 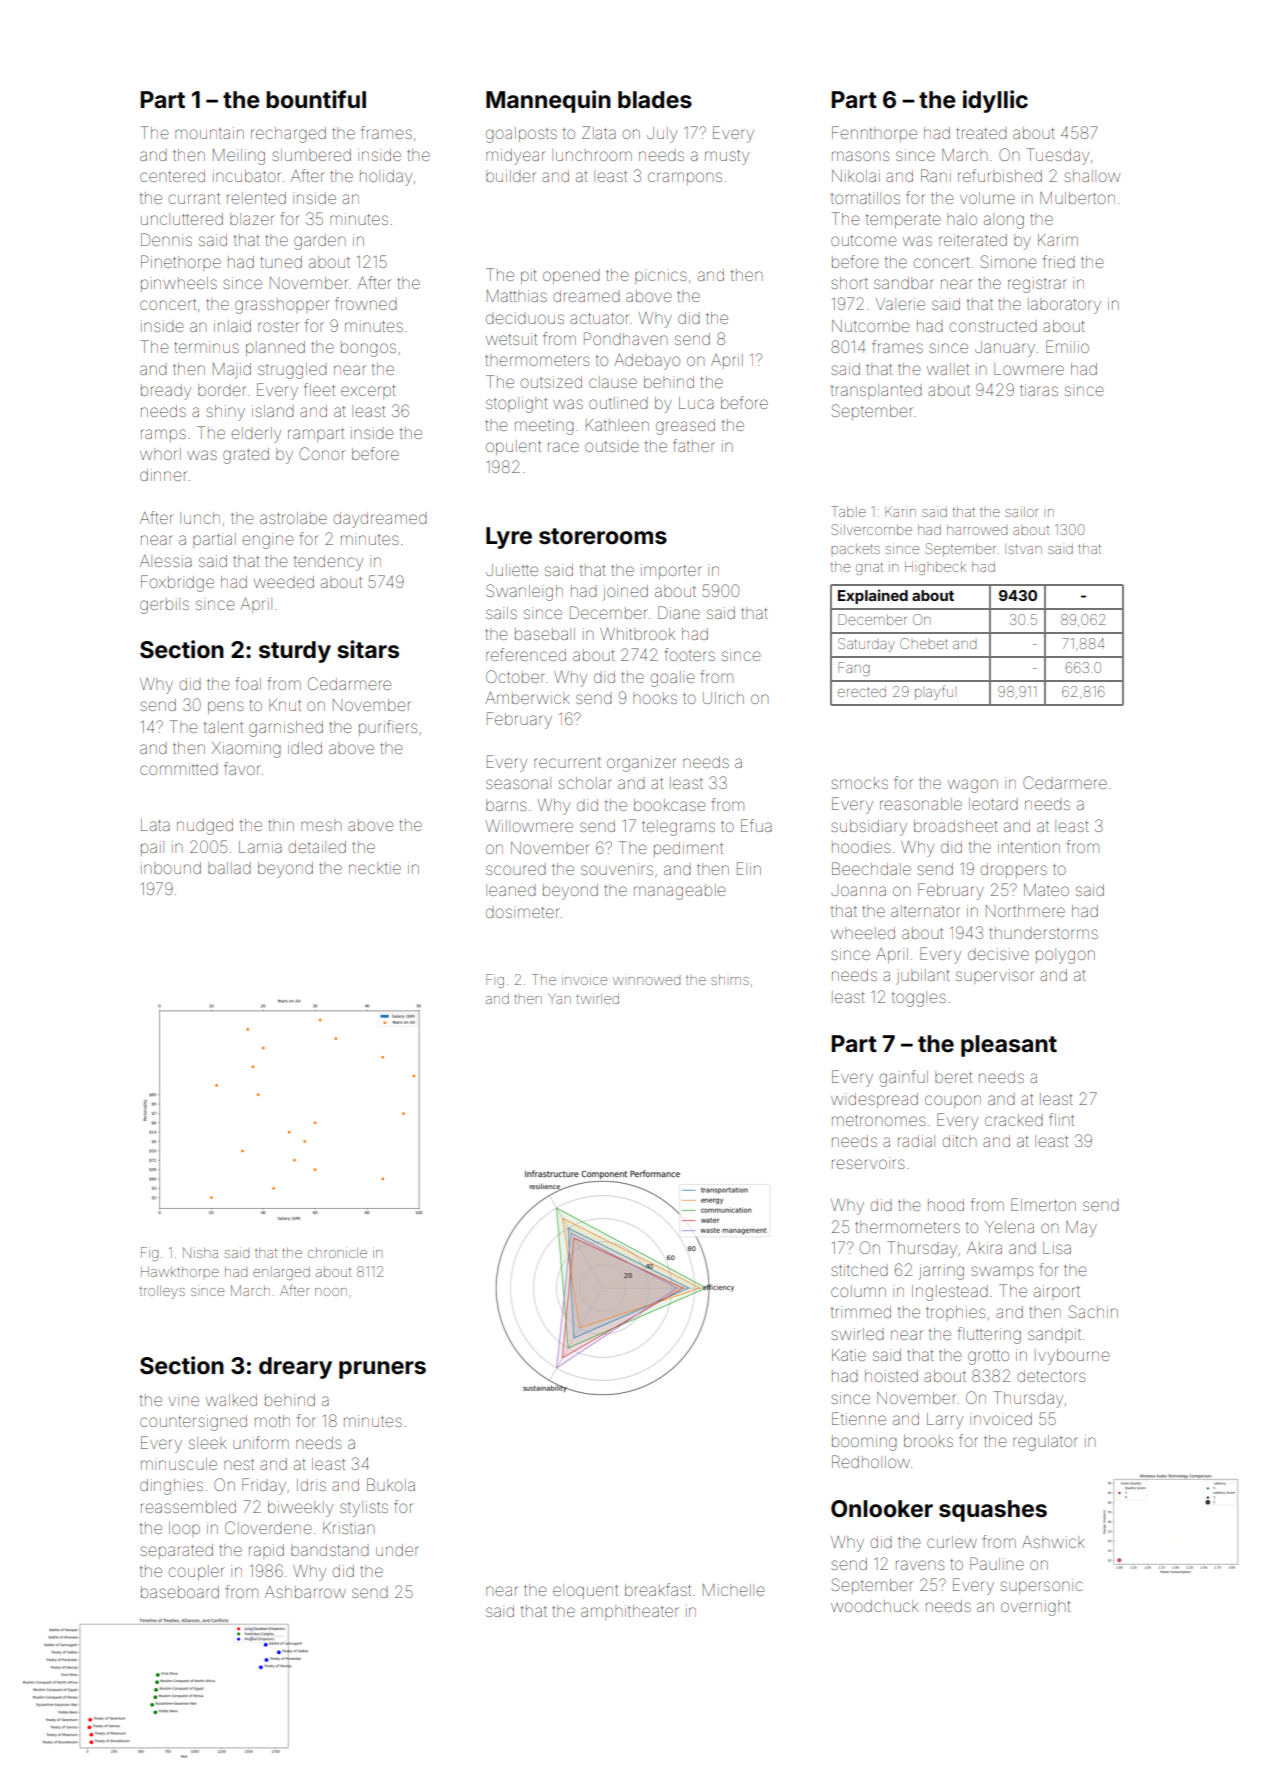 What do you see at coordinates (180, 1592) in the document?
I see `baseboard` at bounding box center [180, 1592].
